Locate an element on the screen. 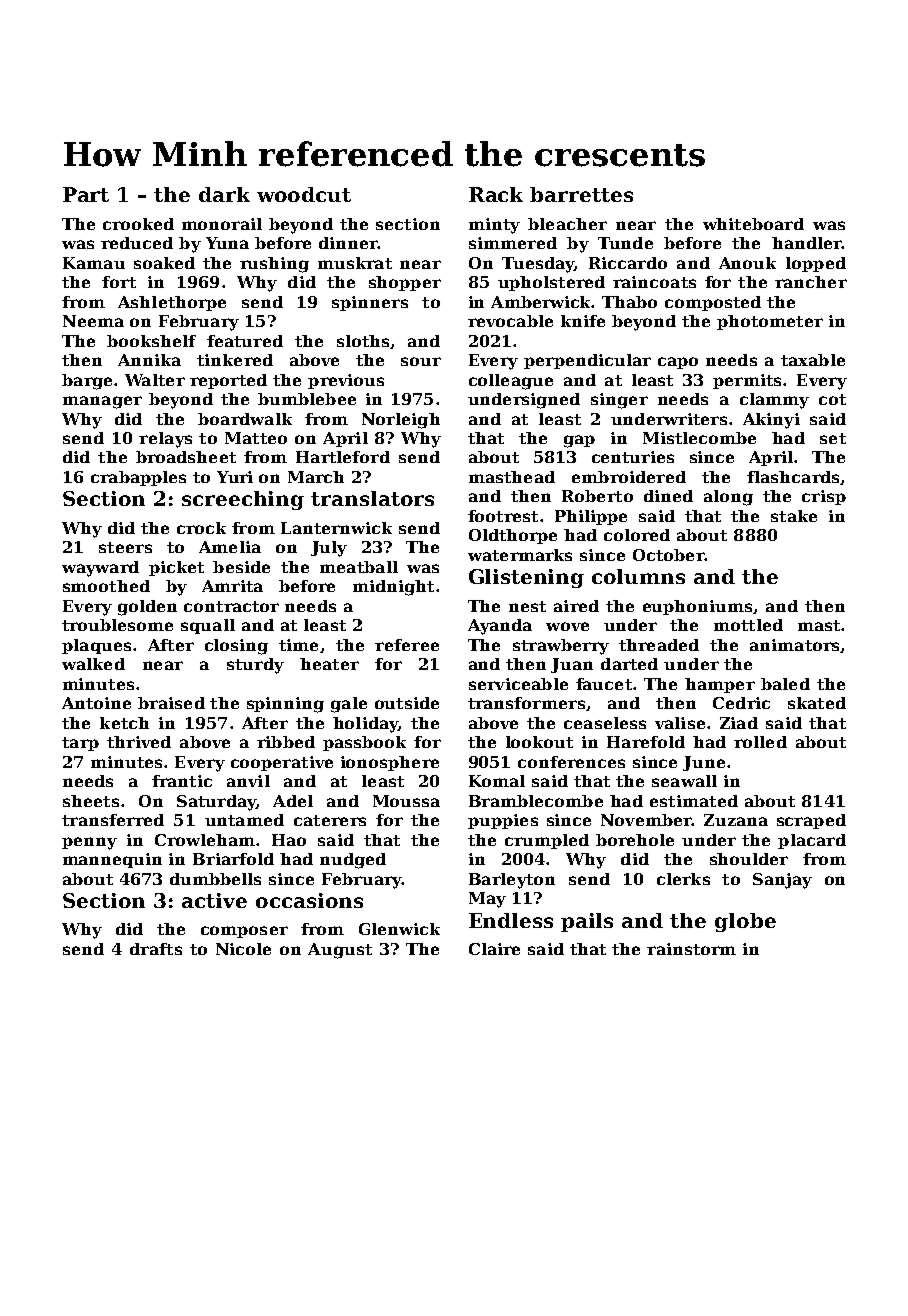 This screenshot has width=908, height=1316. barrettes is located at coordinates (581, 194).
